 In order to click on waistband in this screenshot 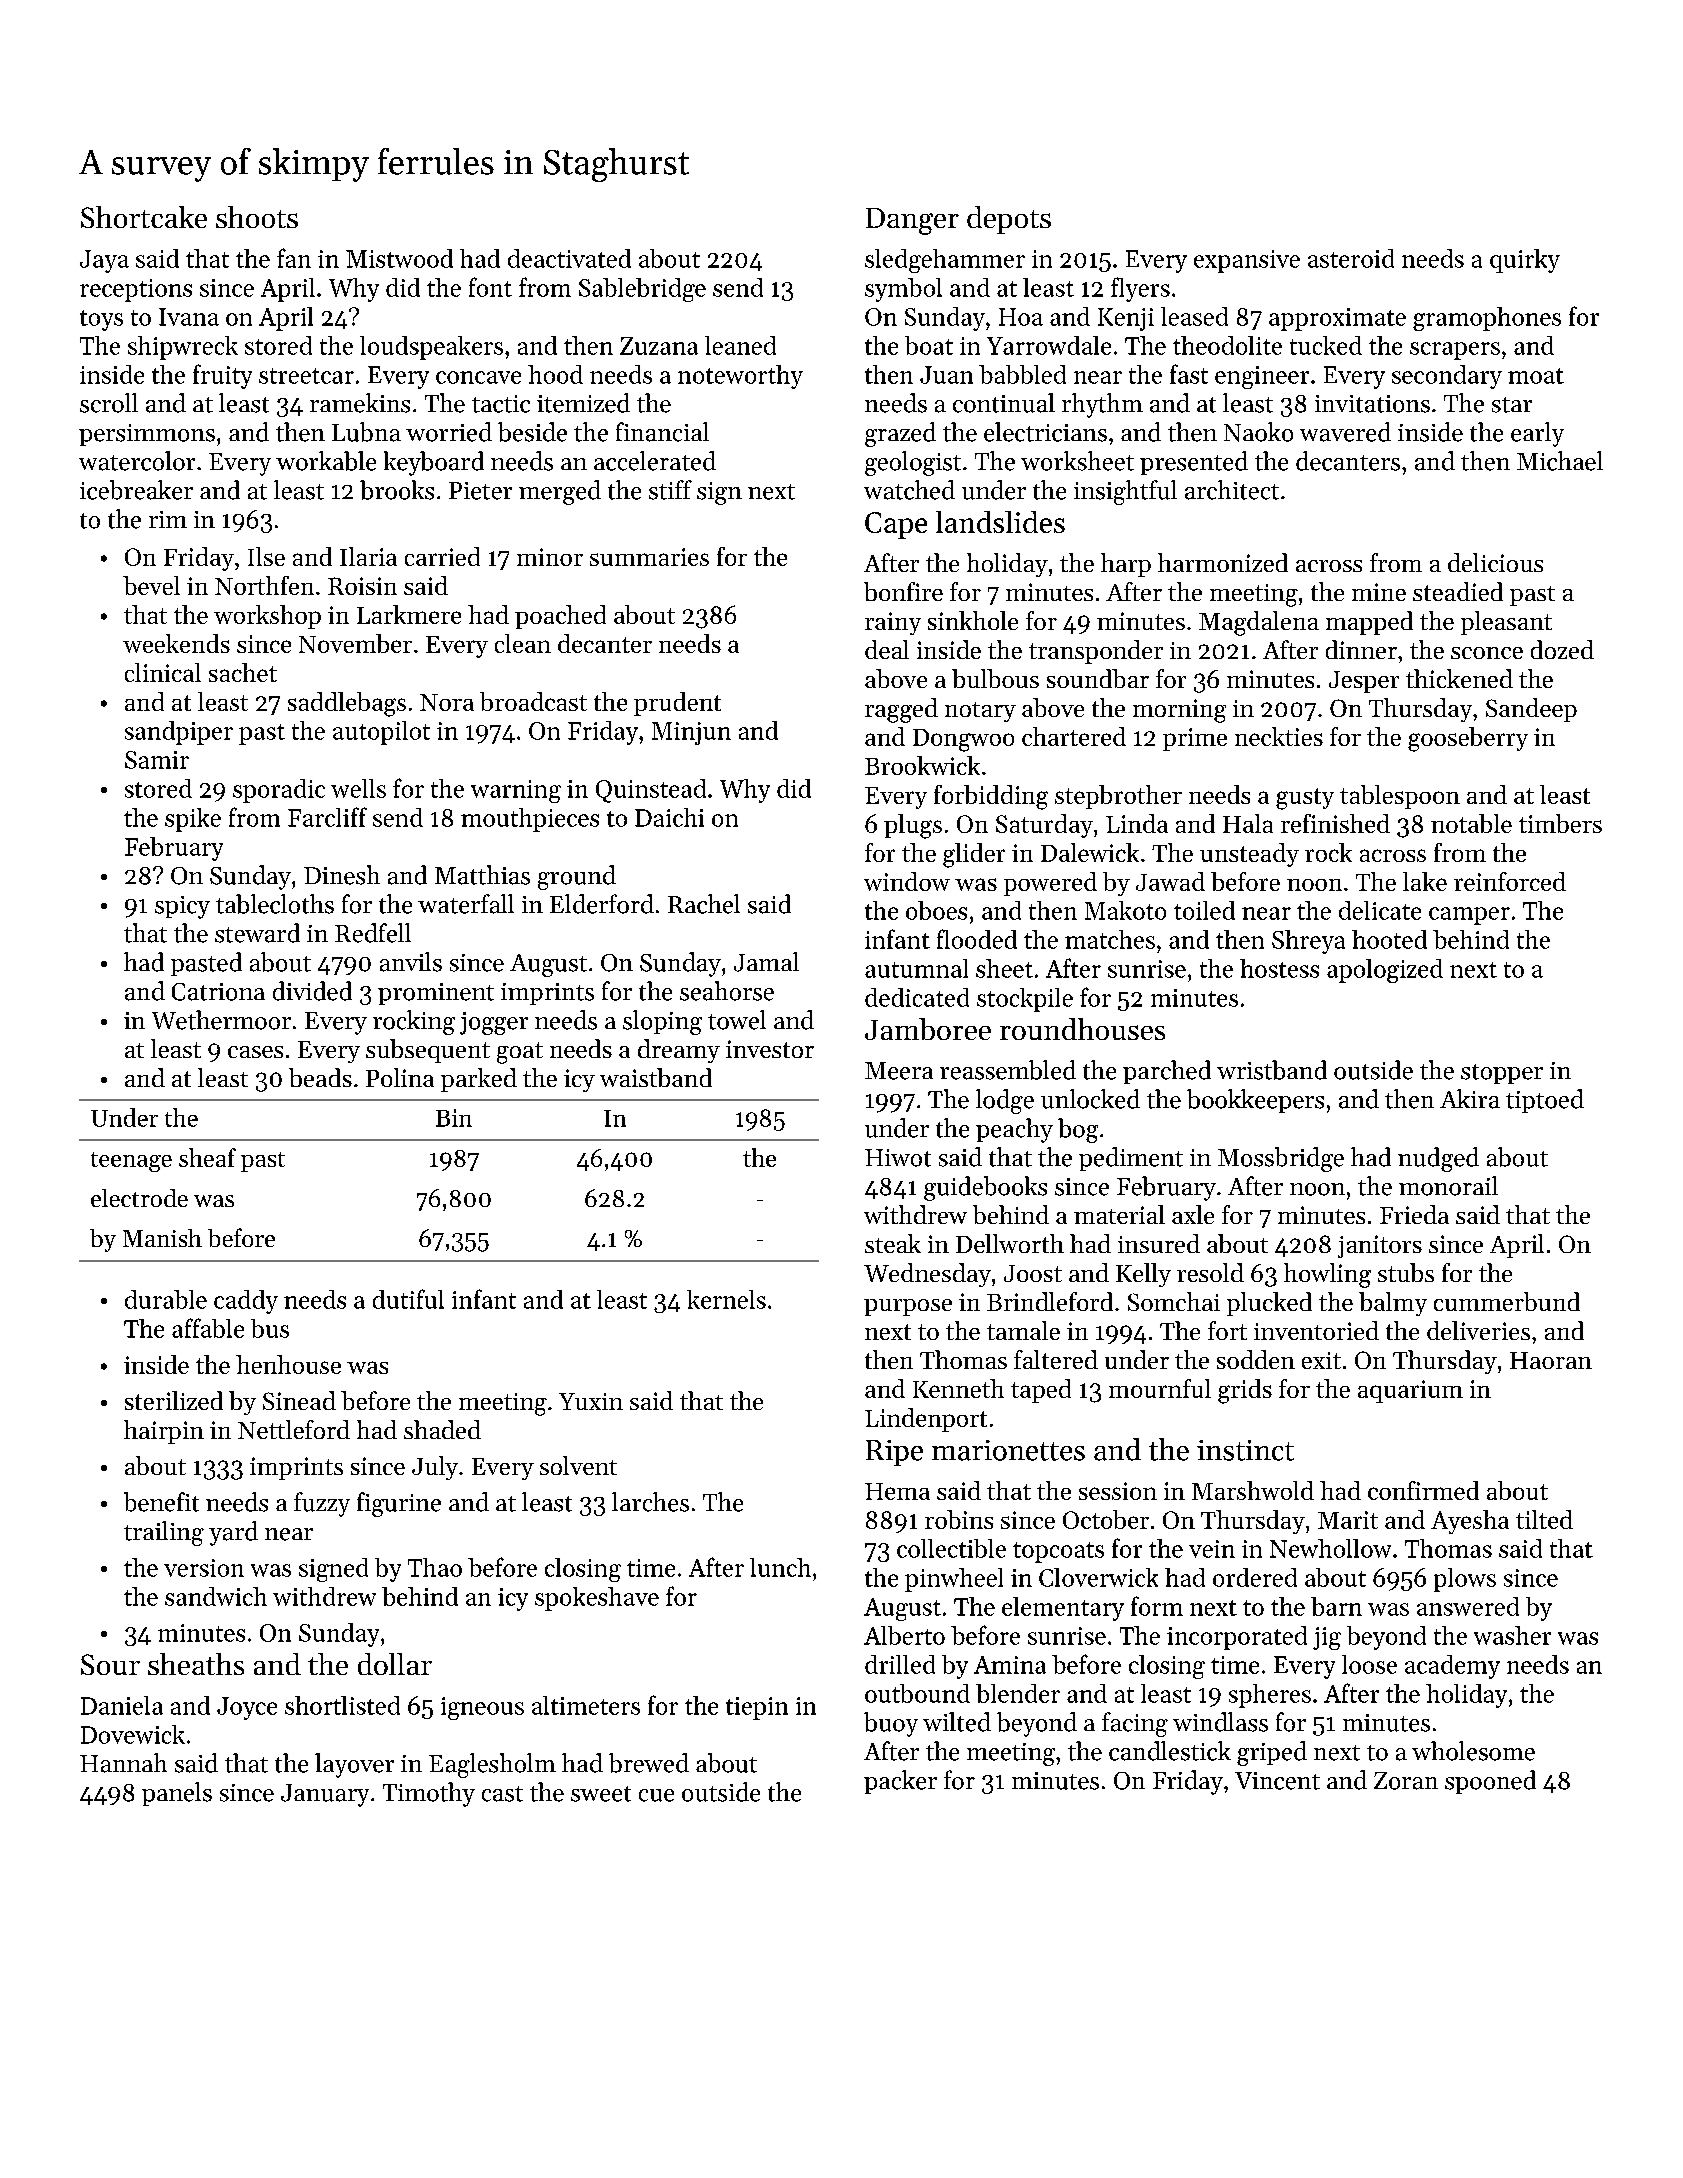, I will do `click(656, 1077)`.
